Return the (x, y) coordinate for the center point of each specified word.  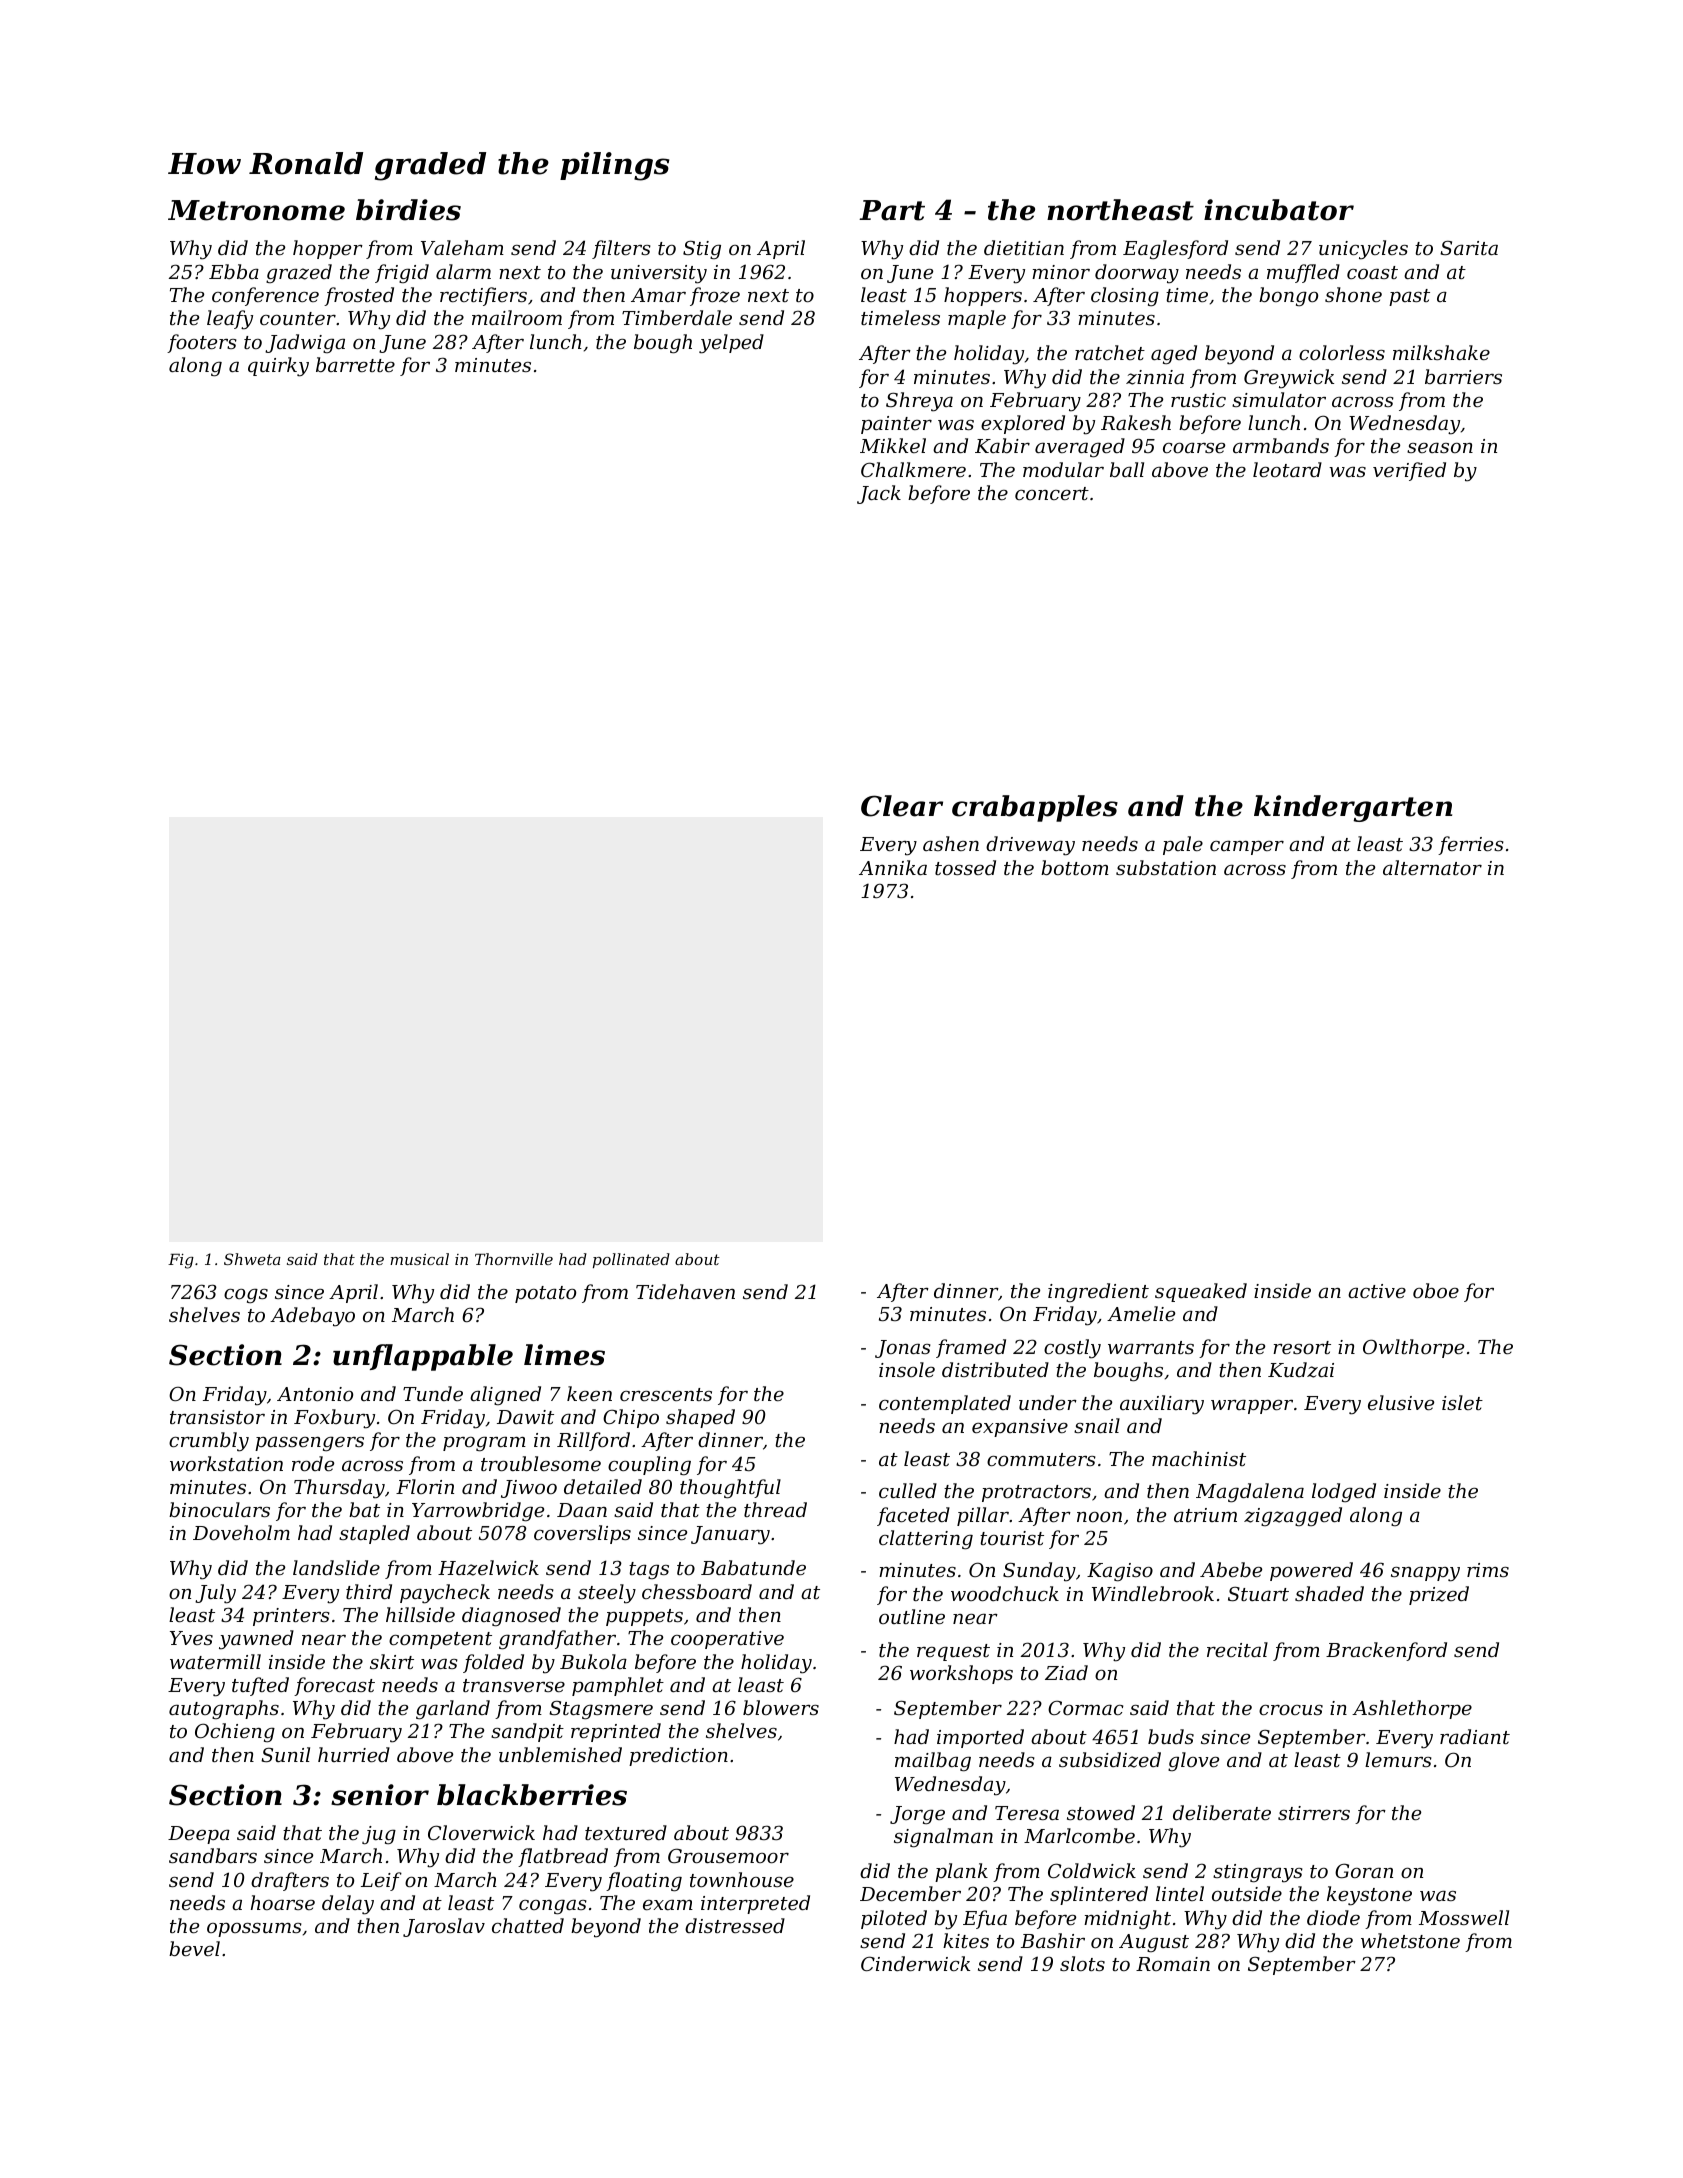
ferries (1471, 845)
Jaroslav (444, 1927)
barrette (355, 364)
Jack (879, 494)
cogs (246, 1296)
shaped (700, 1418)
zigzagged (1293, 1517)
